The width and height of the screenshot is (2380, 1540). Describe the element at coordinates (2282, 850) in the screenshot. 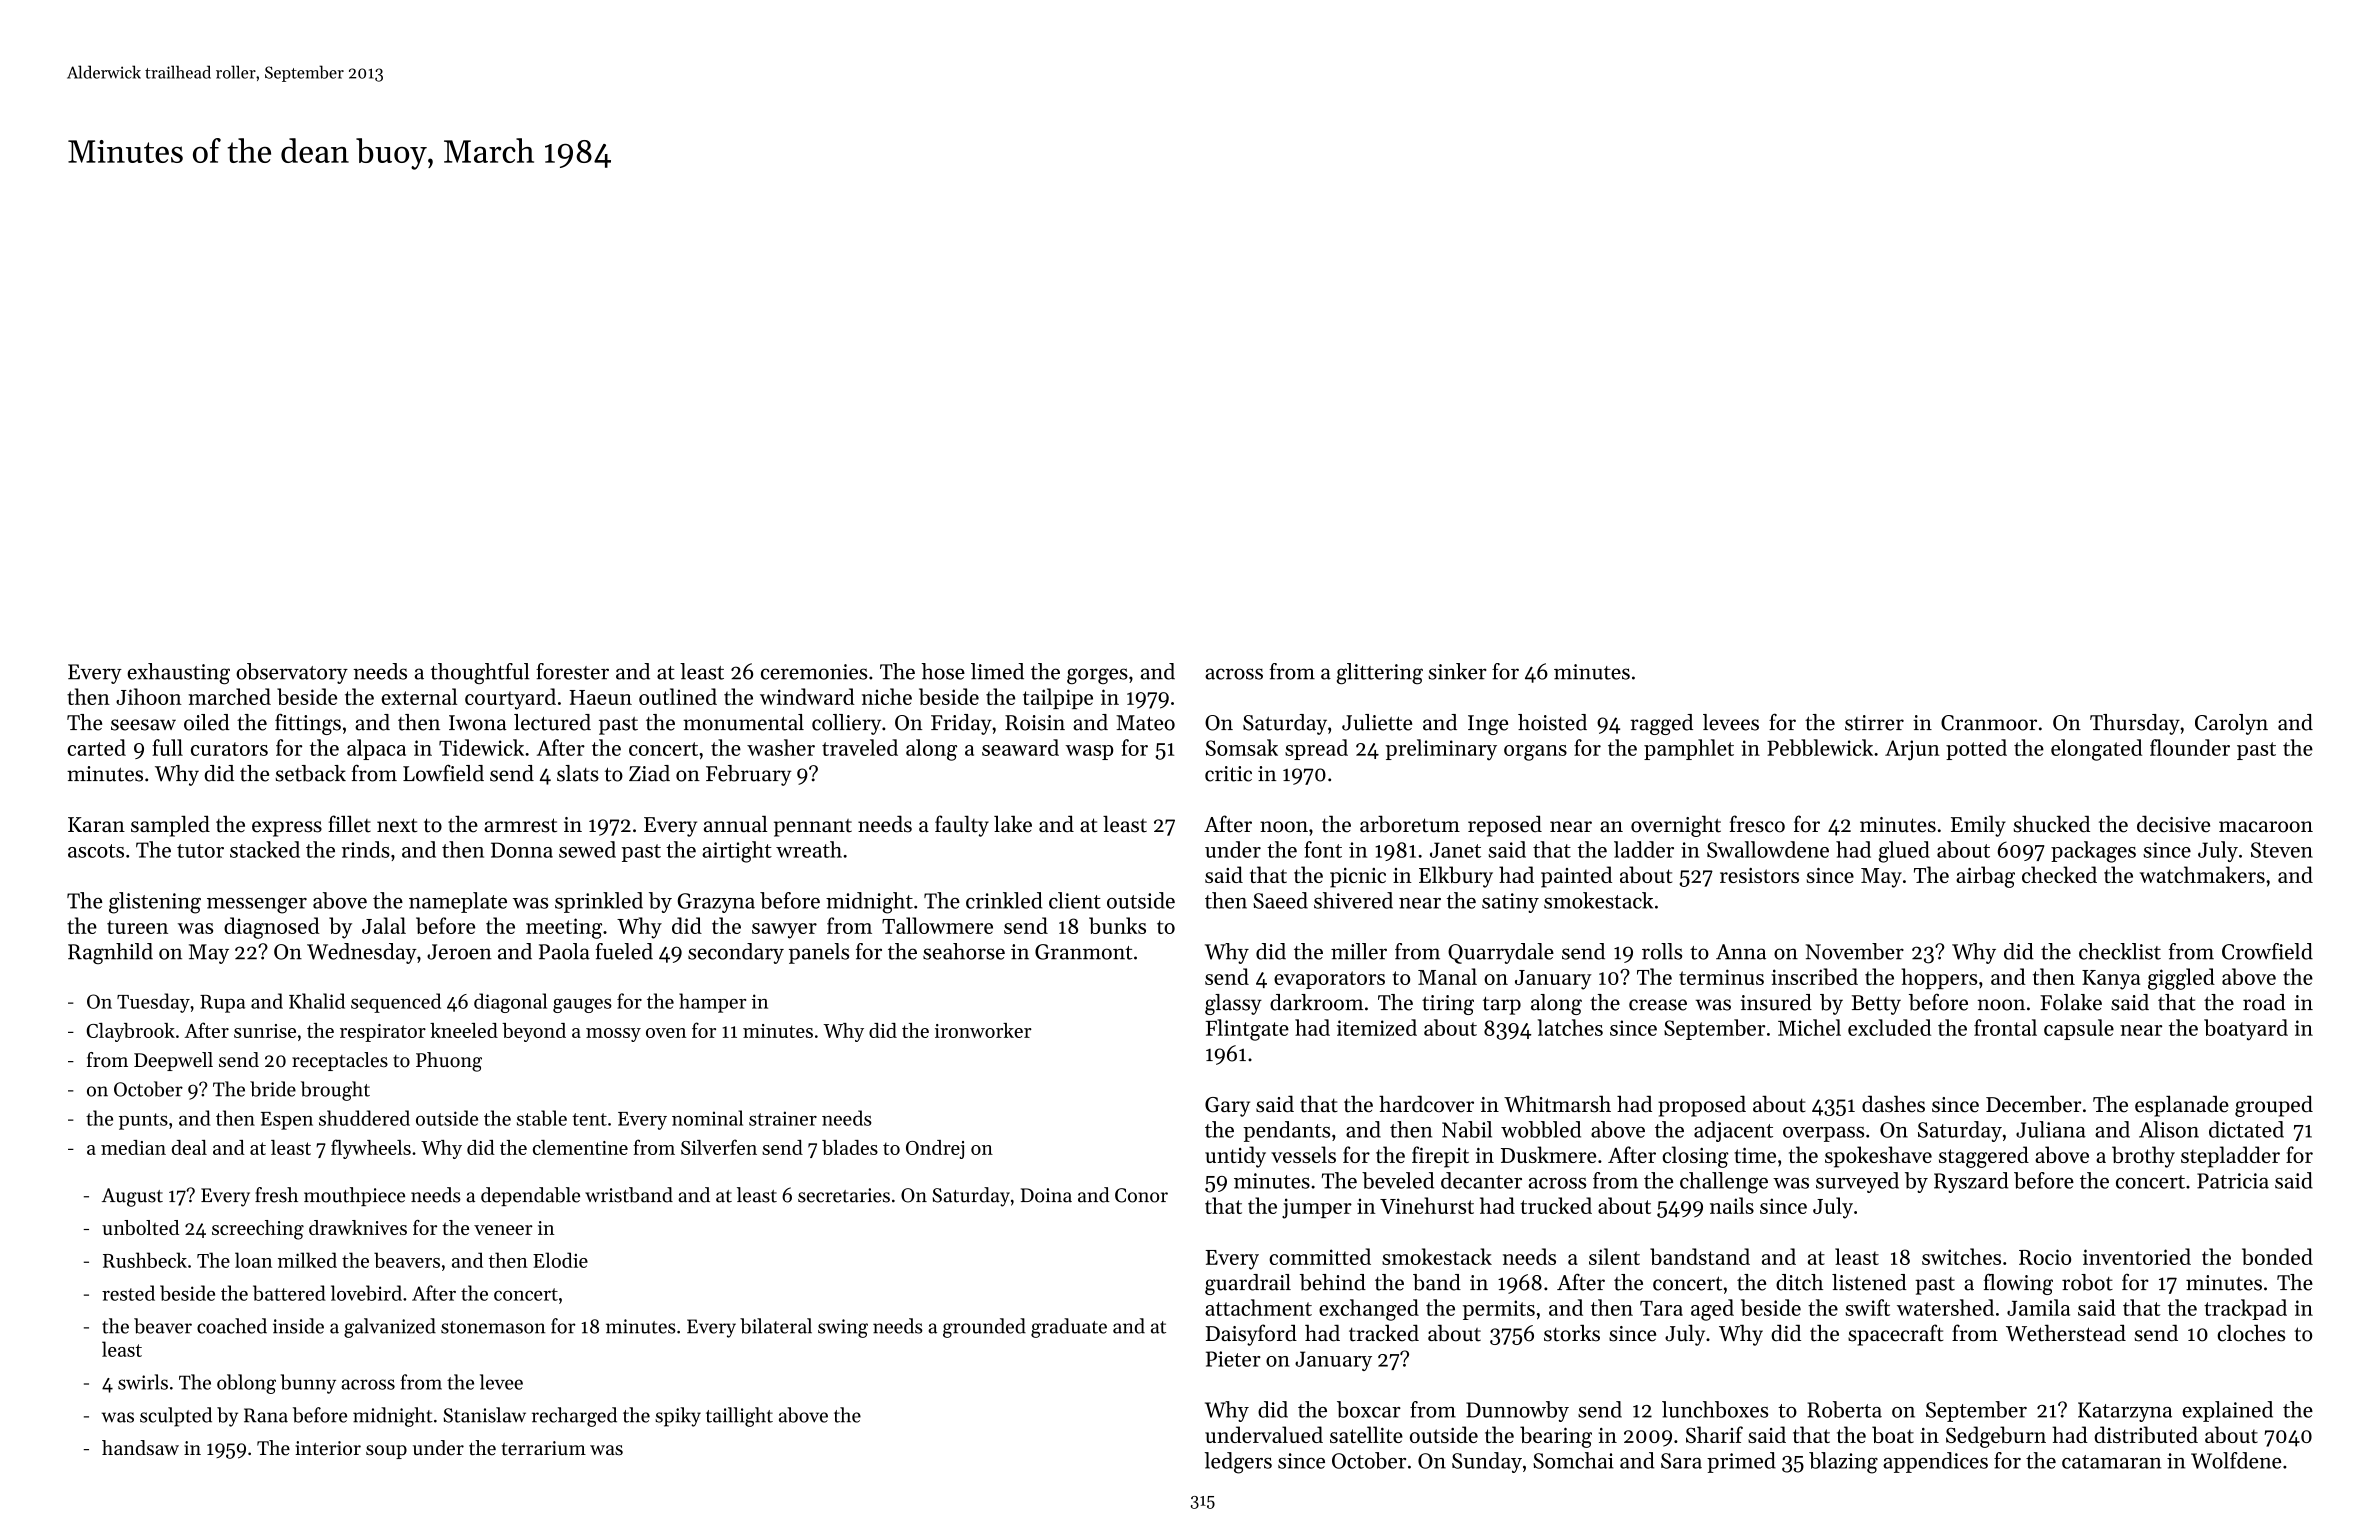

I see `Steven` at that location.
